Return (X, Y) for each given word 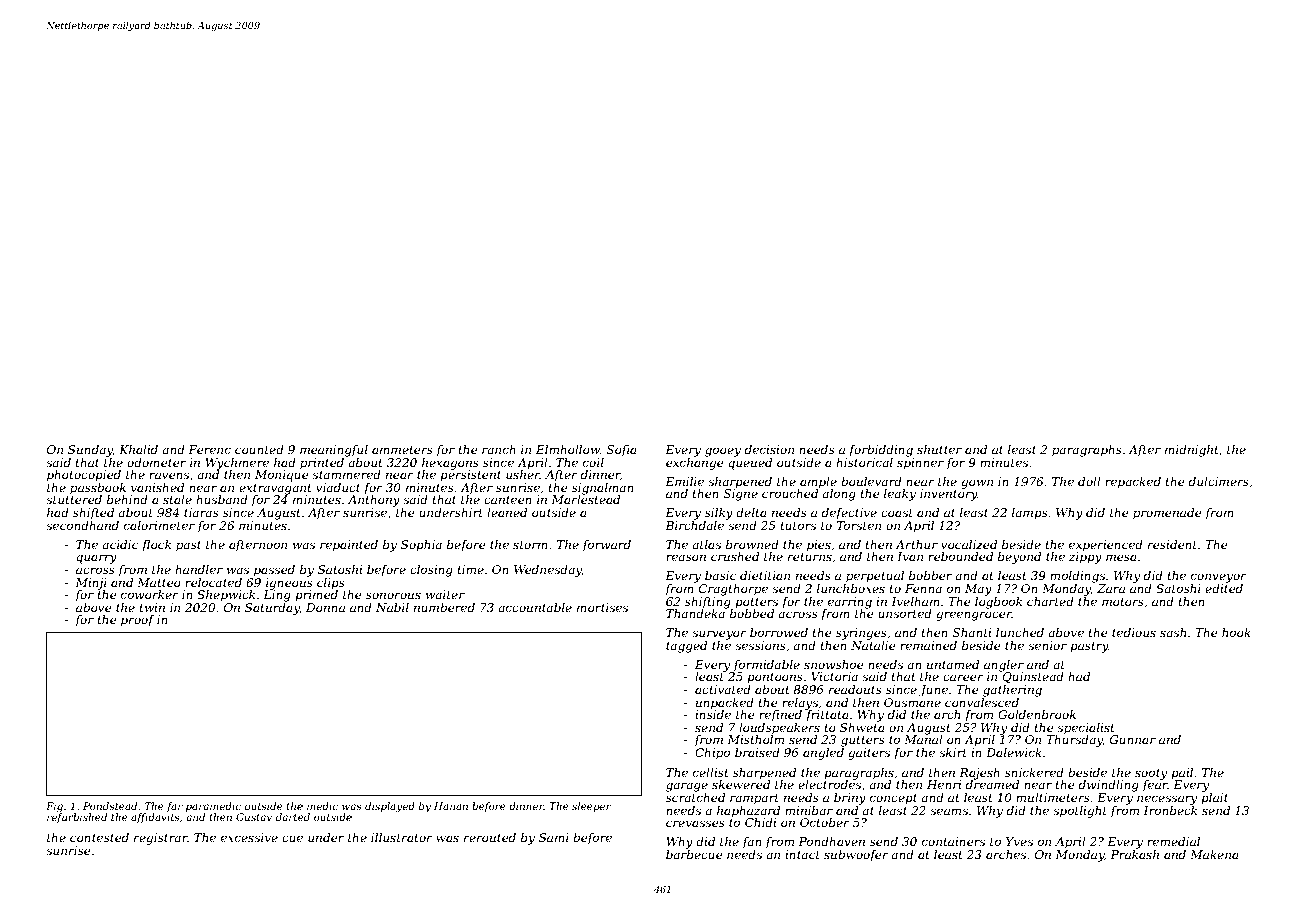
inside (713, 714)
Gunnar (1133, 739)
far (175, 807)
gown (977, 484)
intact (802, 854)
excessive (249, 837)
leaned (507, 512)
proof (138, 621)
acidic (120, 544)
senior (1047, 645)
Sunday (90, 451)
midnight (1192, 451)
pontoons (775, 678)
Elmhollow (568, 449)
